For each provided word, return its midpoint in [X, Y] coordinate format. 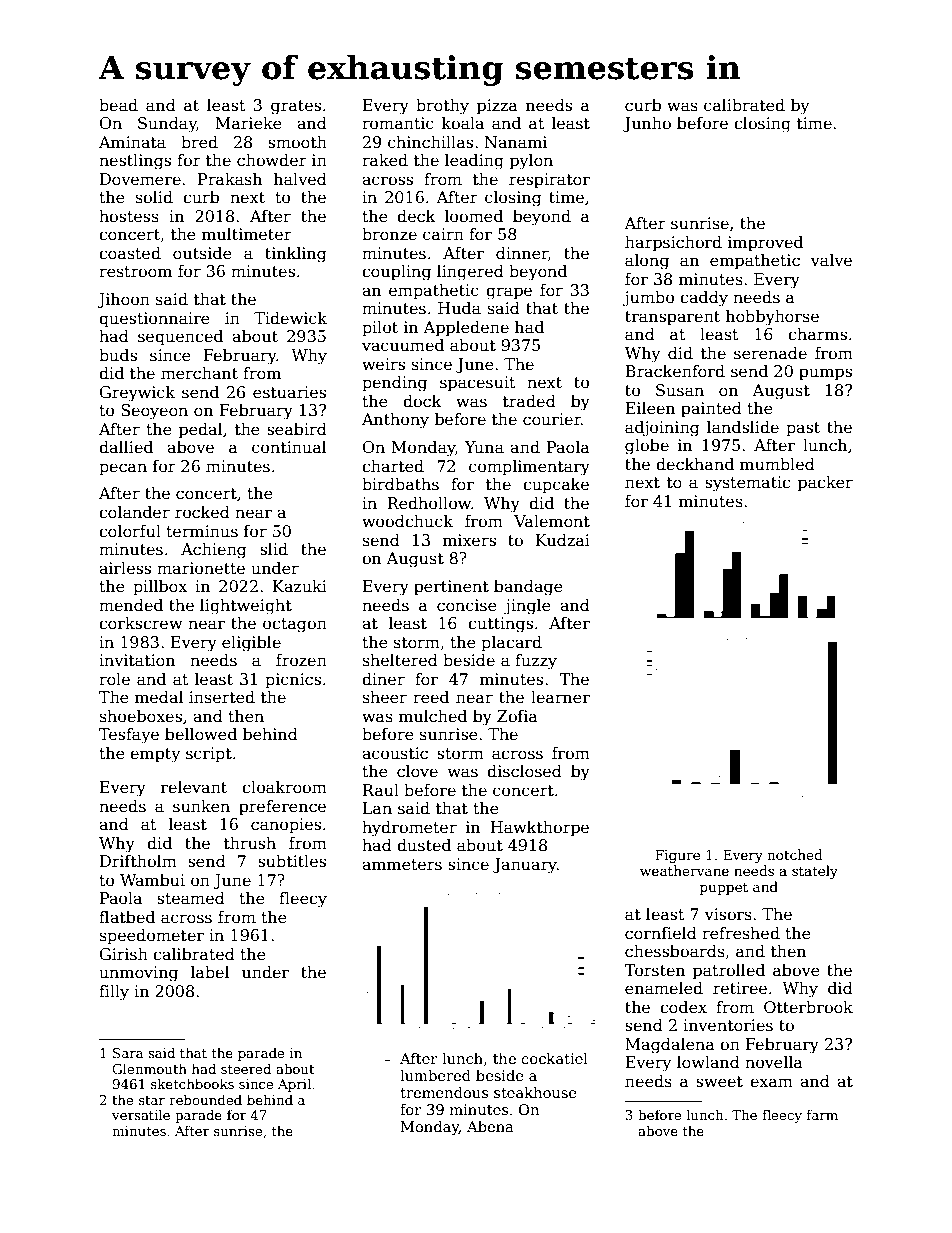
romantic [398, 123]
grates [296, 107]
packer [825, 483]
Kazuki [300, 585]
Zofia [517, 716]
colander [134, 512]
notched [795, 854]
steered [246, 1068]
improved [765, 243]
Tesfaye [129, 736]
